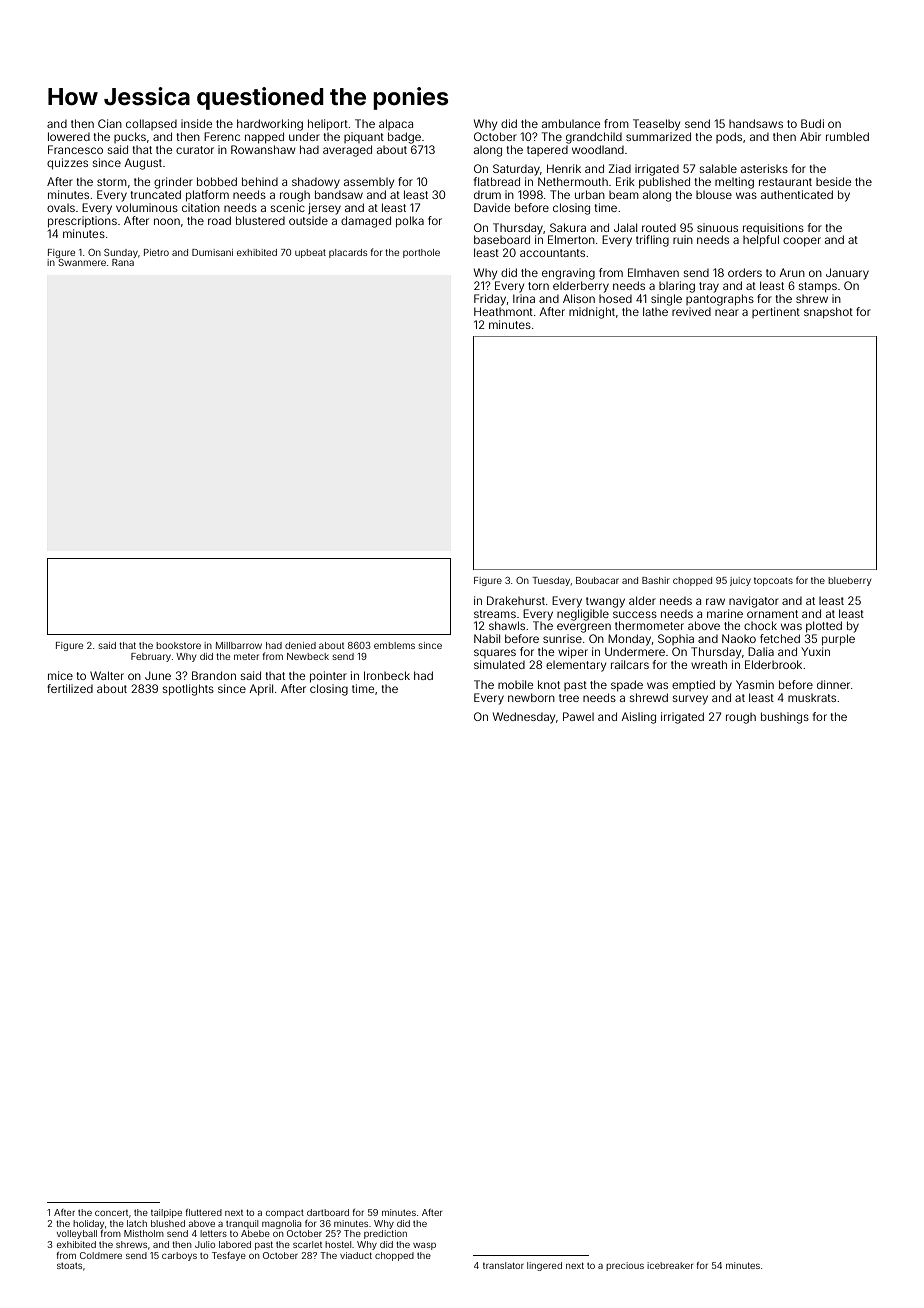  Describe the element at coordinates (551, 581) in the image. I see `Tuesday` at that location.
